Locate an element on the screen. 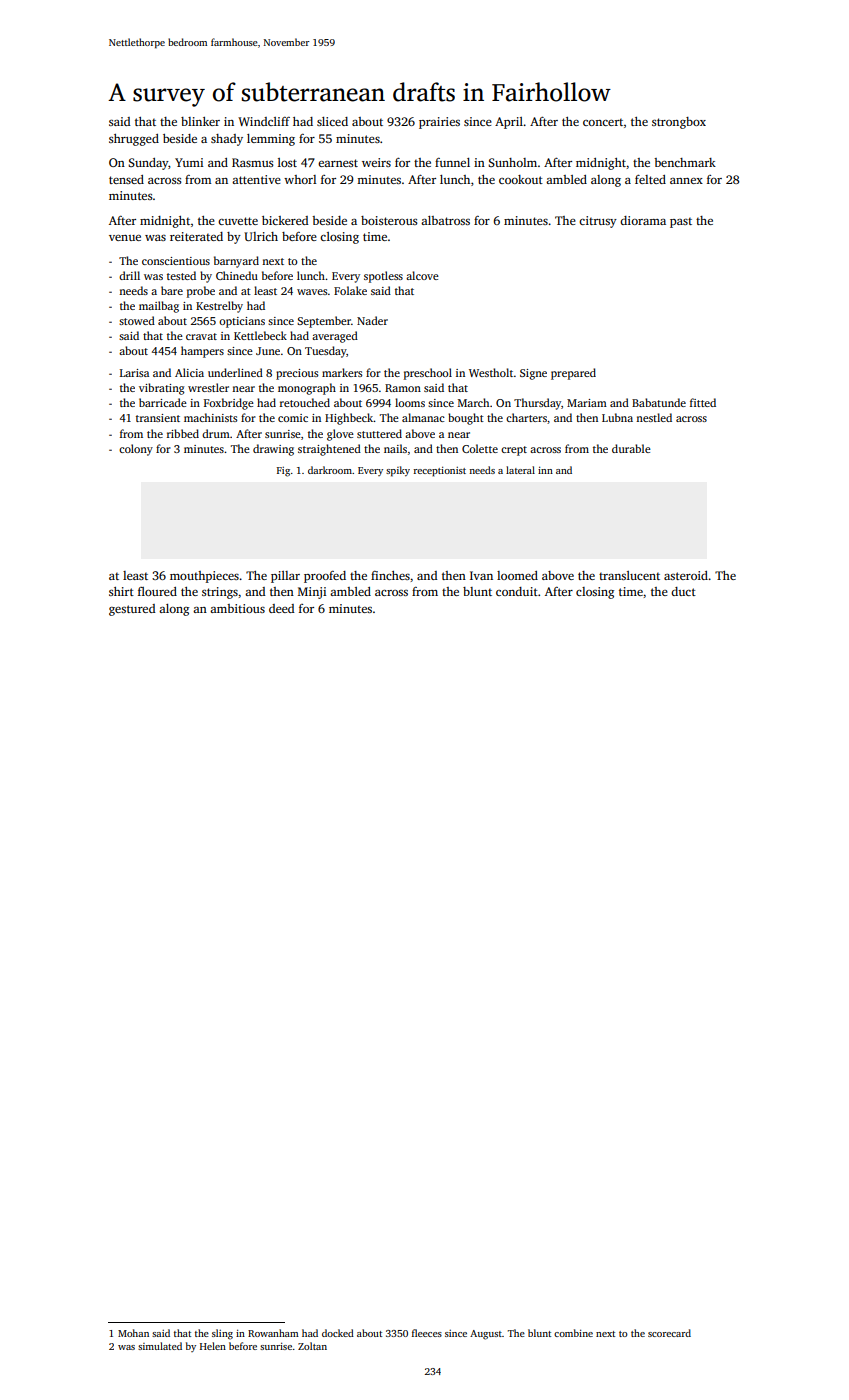  drum is located at coordinates (216, 433).
